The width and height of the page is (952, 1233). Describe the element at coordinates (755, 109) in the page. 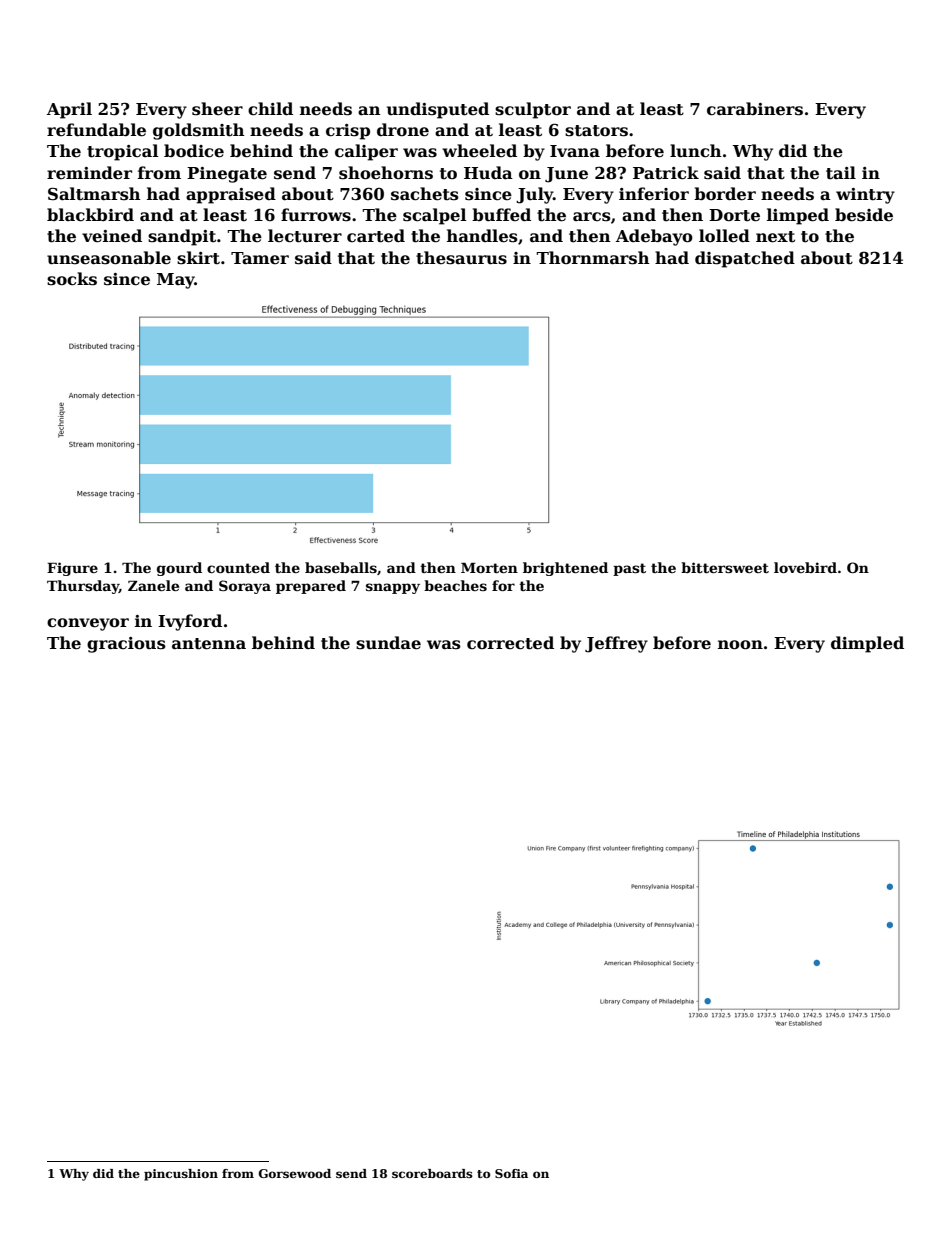

I see `carabiners` at that location.
